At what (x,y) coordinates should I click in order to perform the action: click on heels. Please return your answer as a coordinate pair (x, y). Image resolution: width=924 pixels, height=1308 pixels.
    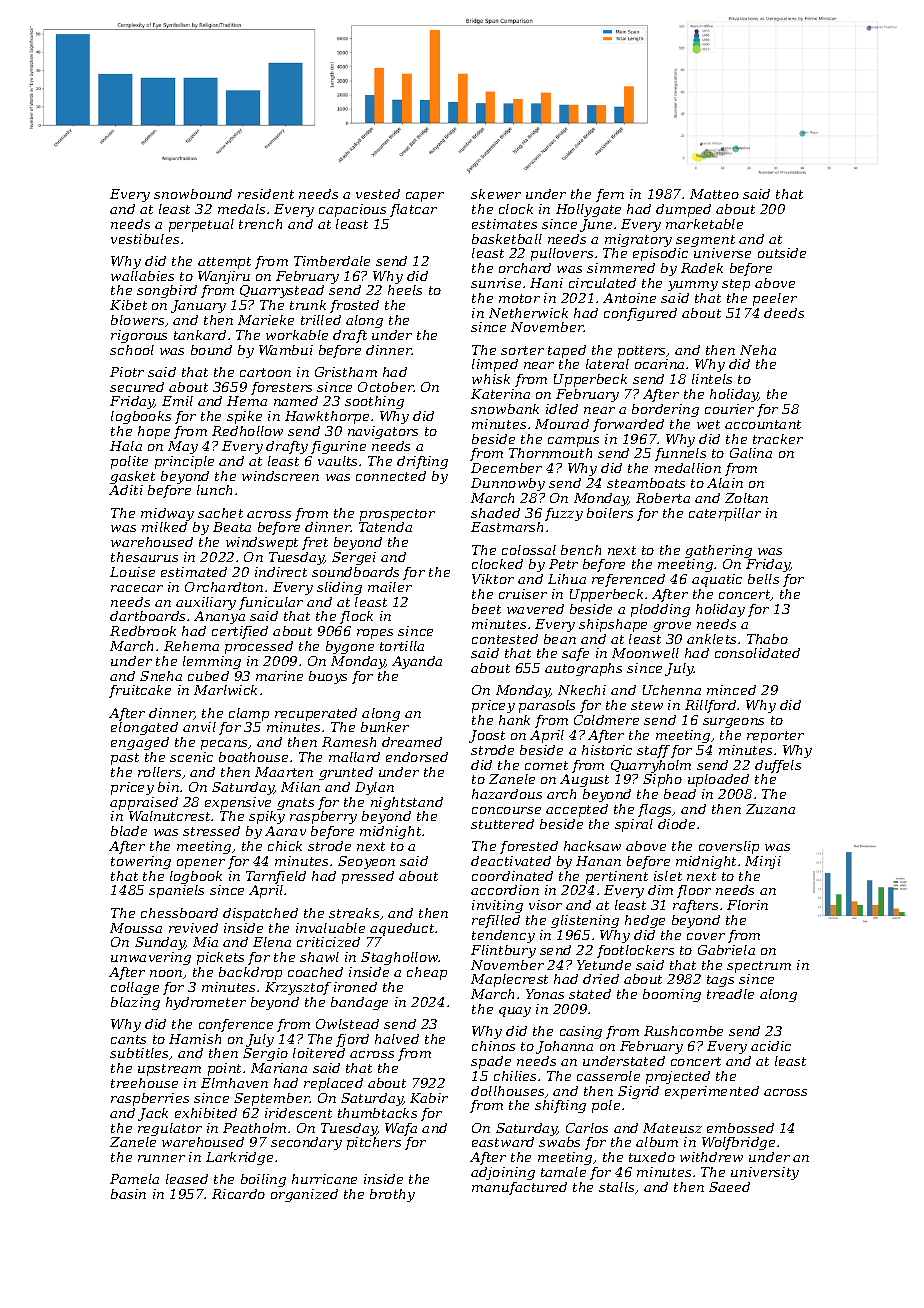
    Looking at the image, I should click on (405, 290).
